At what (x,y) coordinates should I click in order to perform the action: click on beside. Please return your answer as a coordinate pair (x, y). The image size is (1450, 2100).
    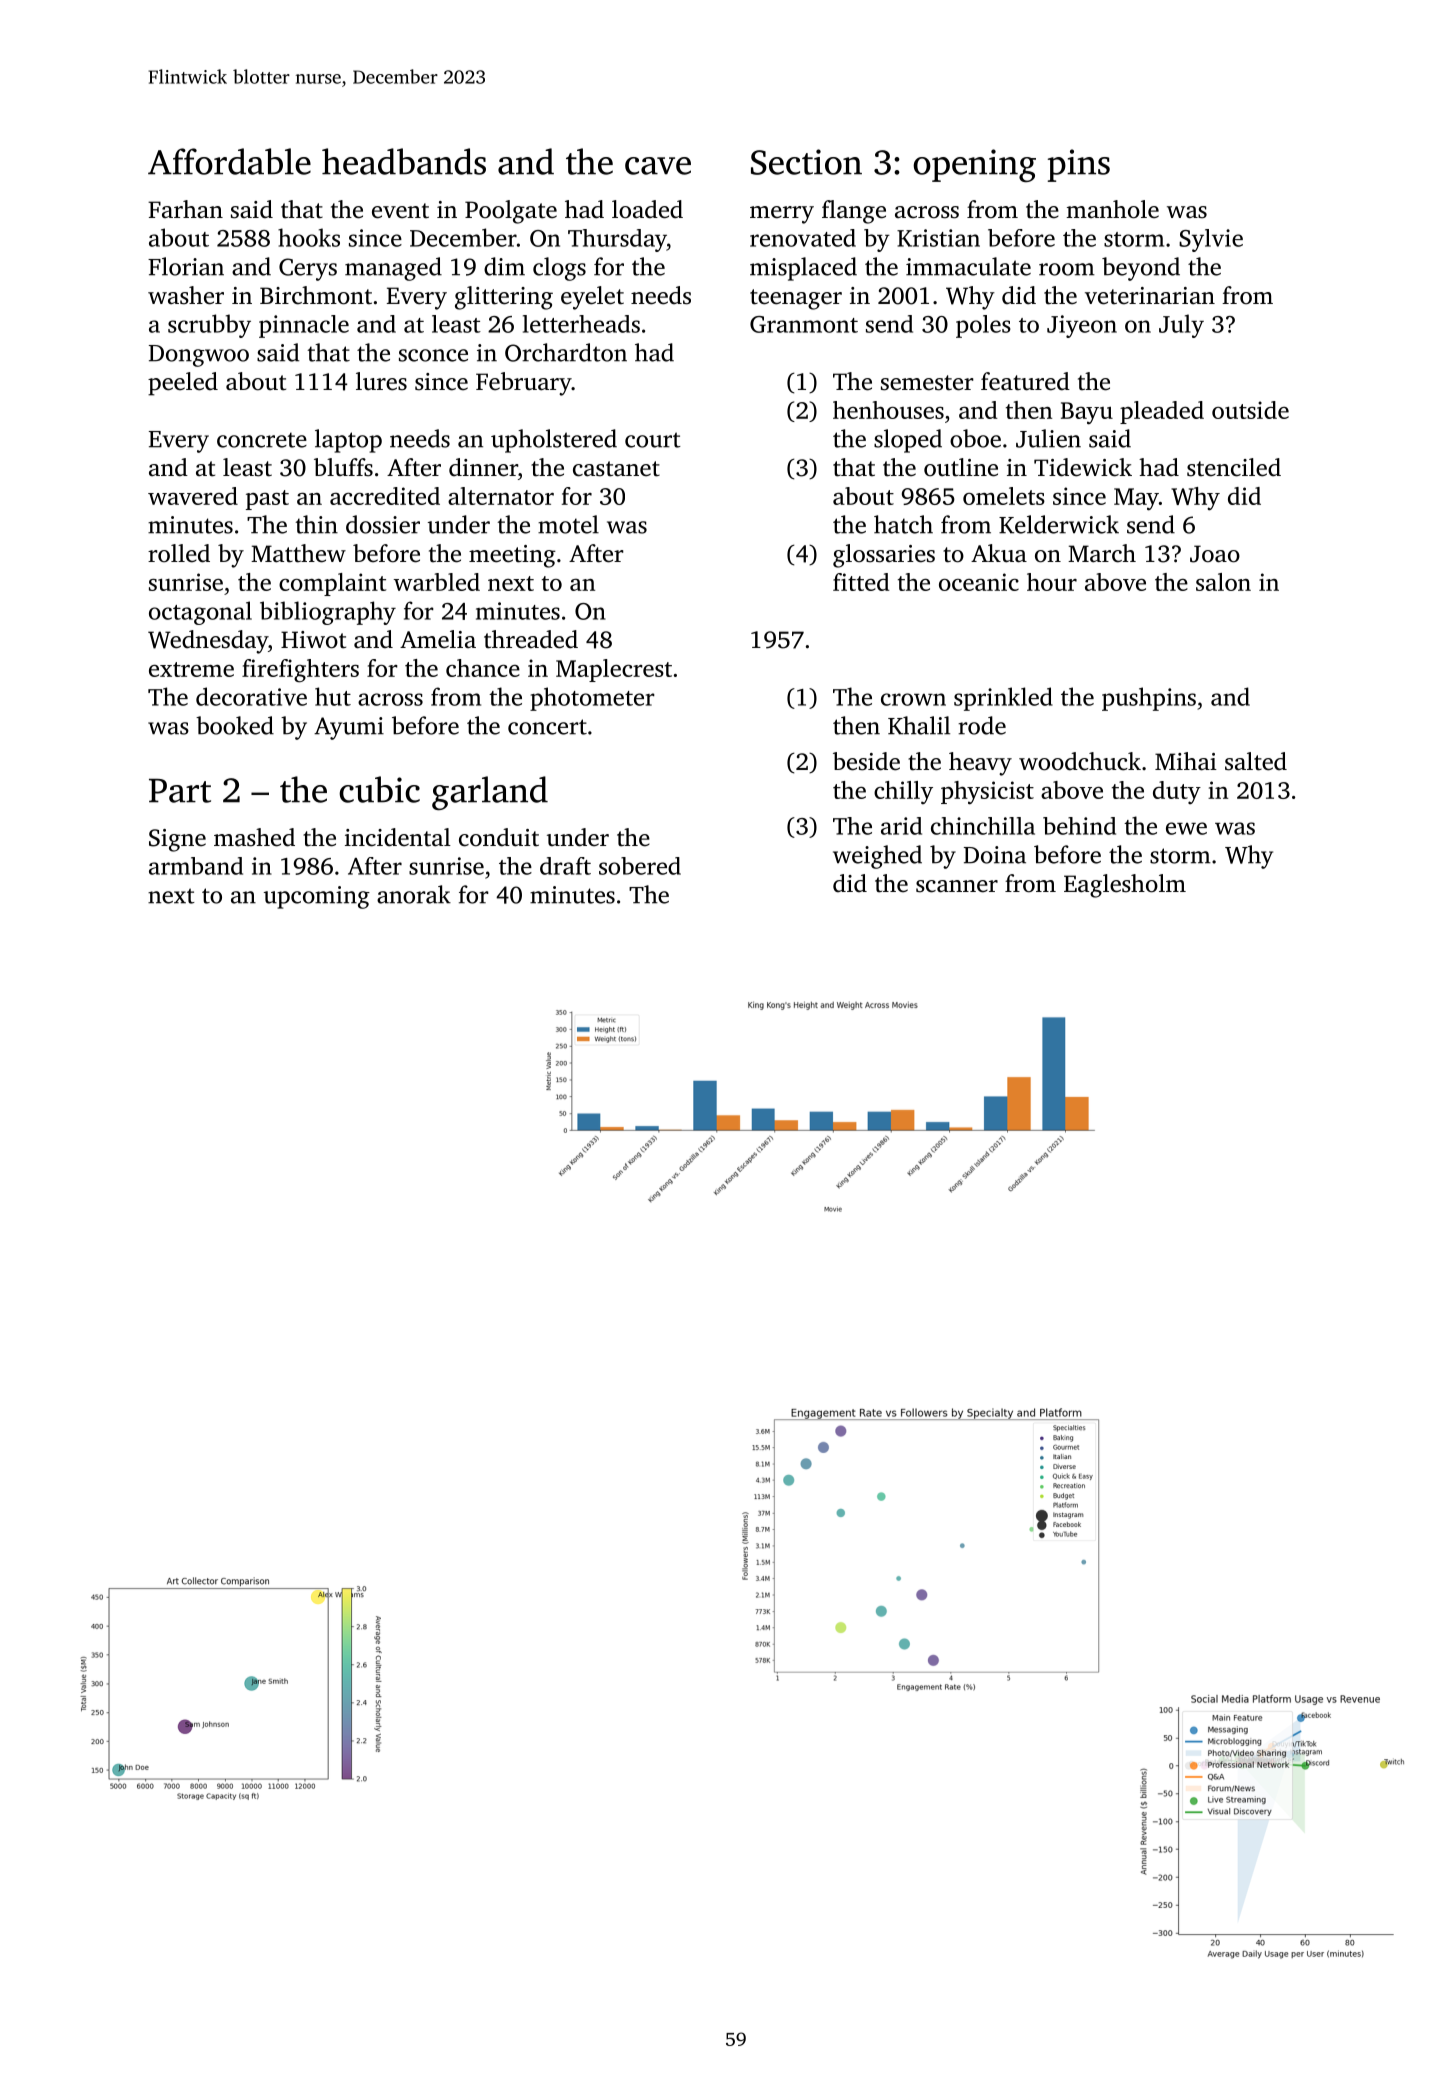
    Looking at the image, I should click on (866, 761).
